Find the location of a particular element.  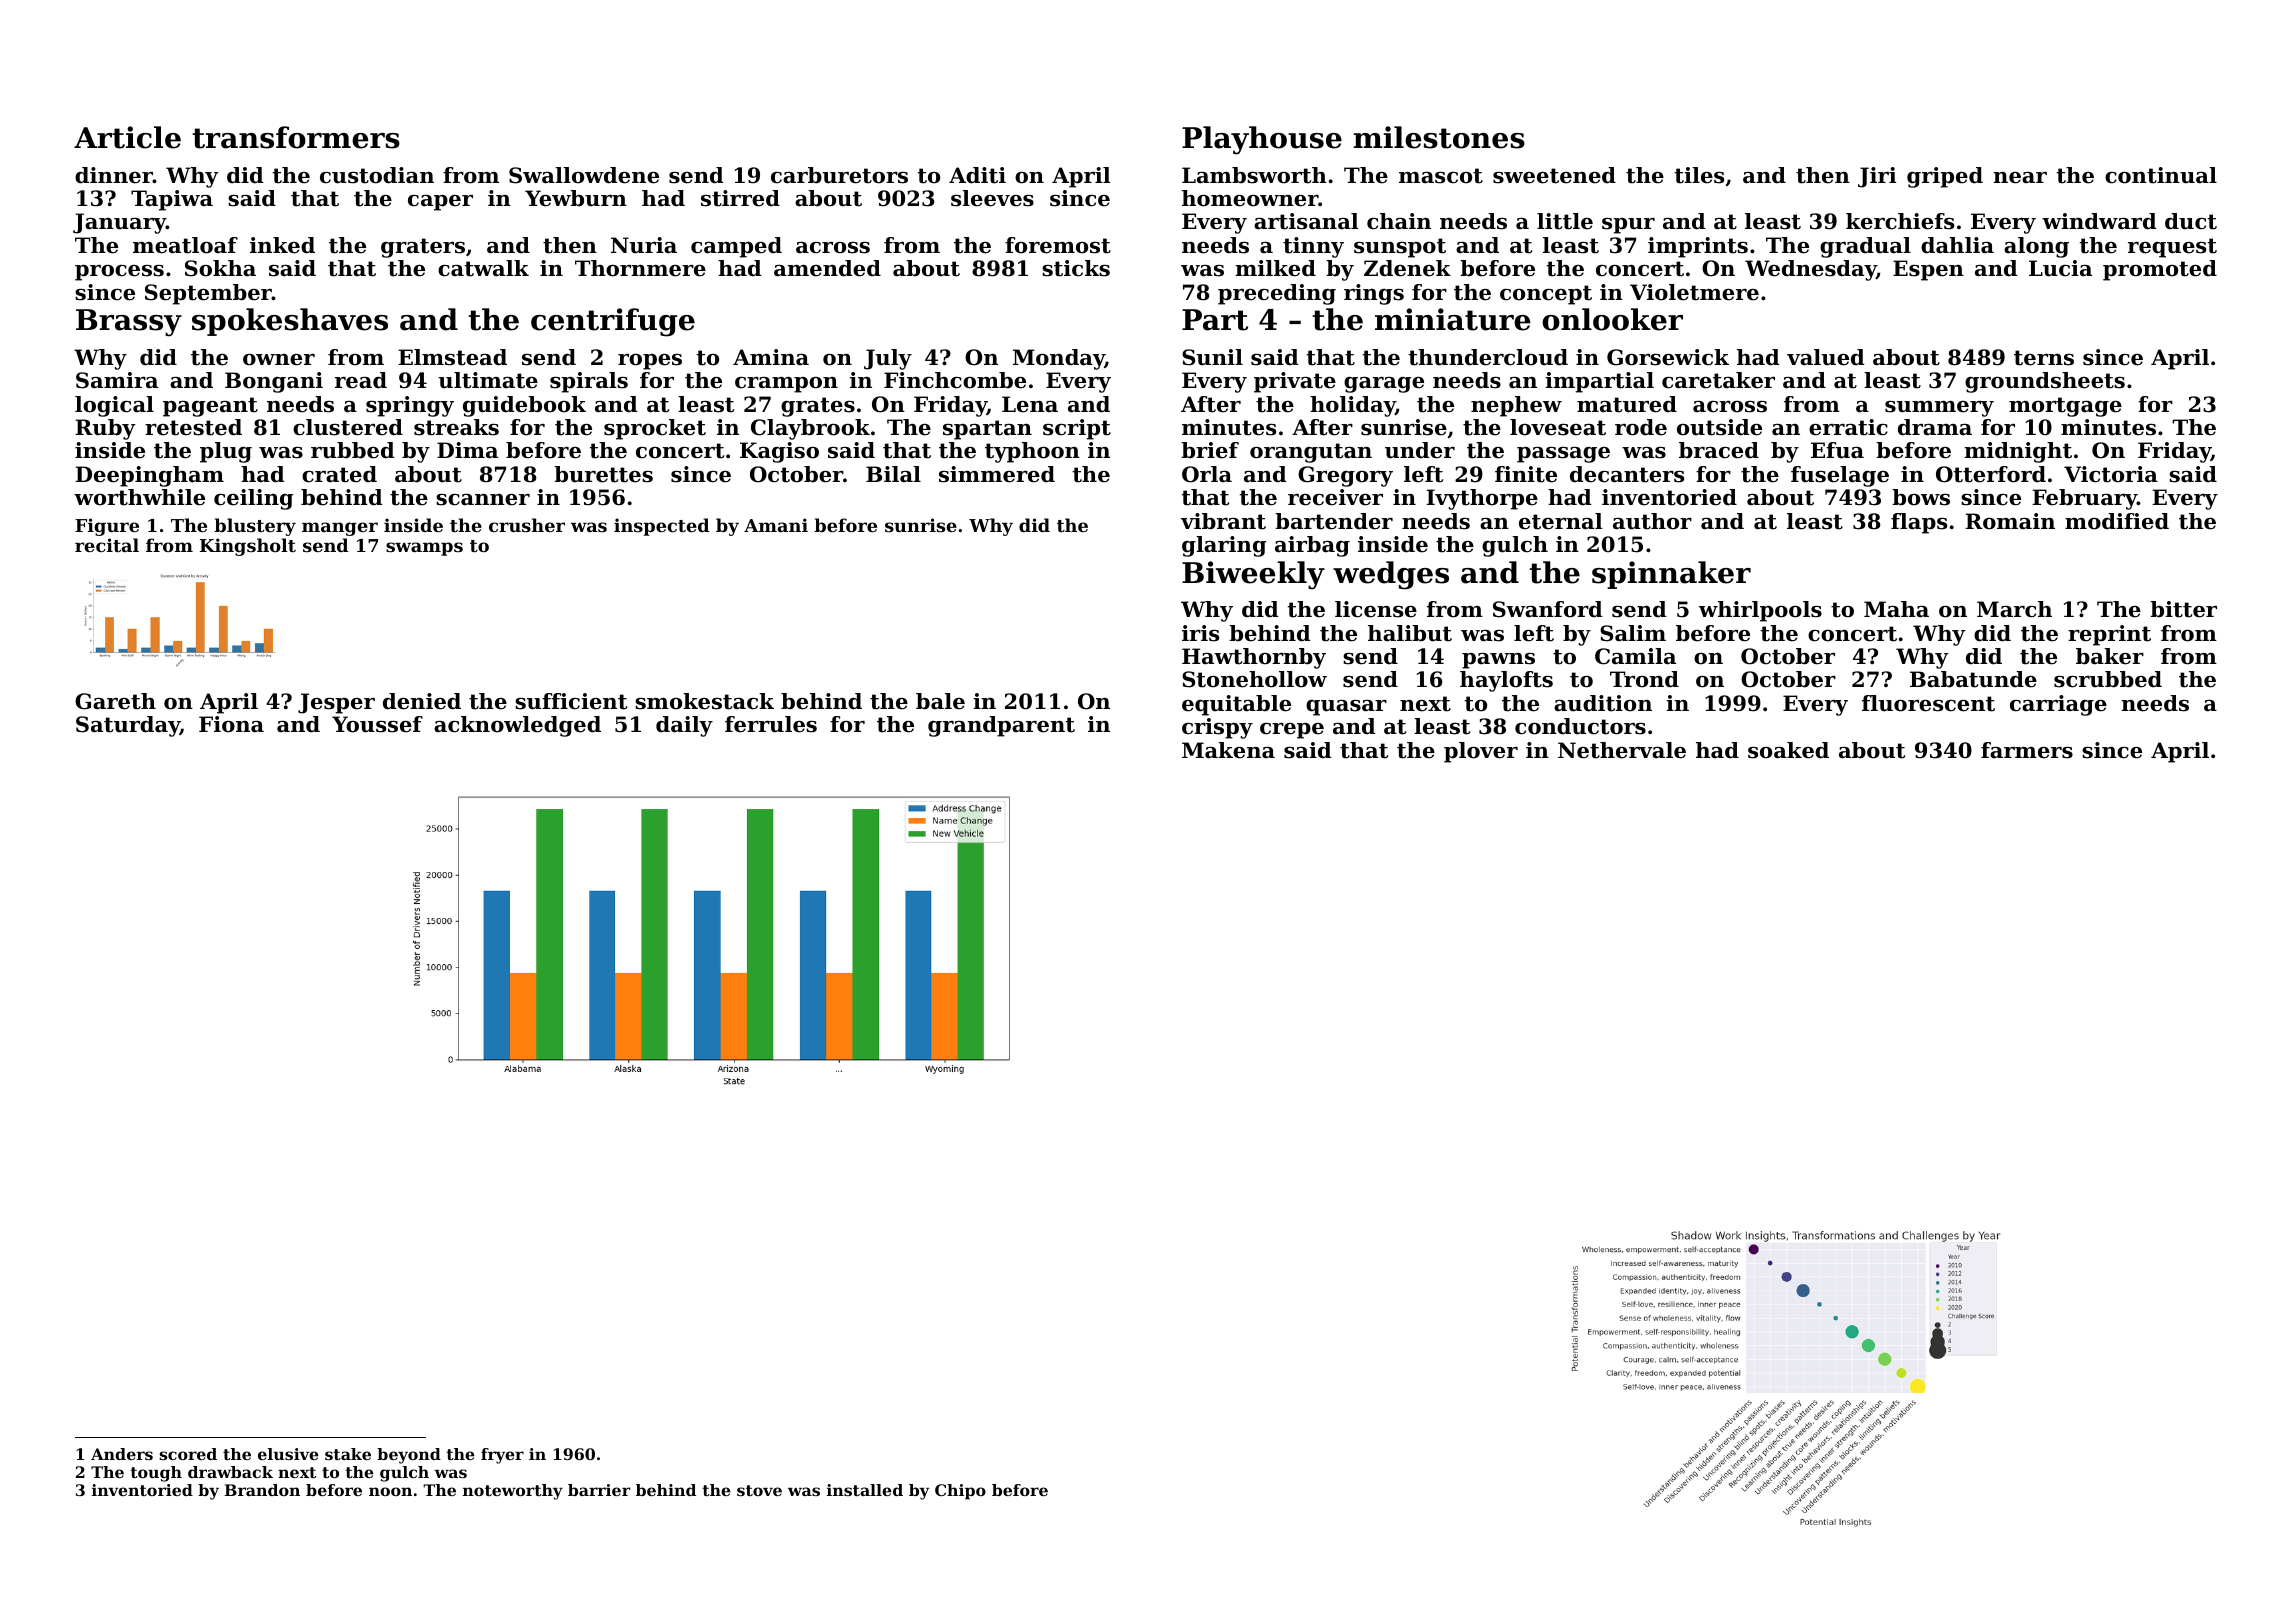

Nethervale is located at coordinates (1622, 750).
